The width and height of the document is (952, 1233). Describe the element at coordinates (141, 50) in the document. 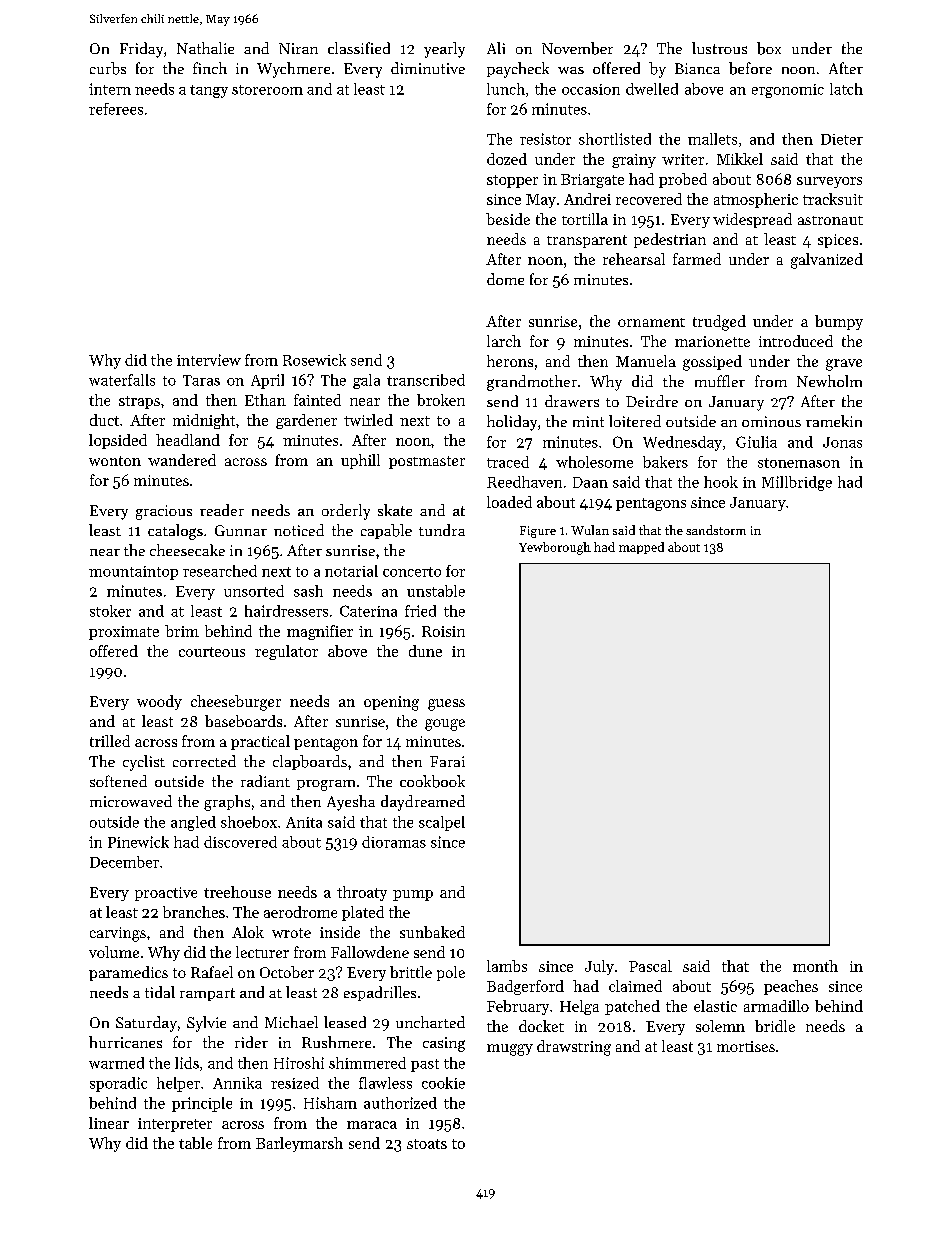

I see `Friday` at that location.
